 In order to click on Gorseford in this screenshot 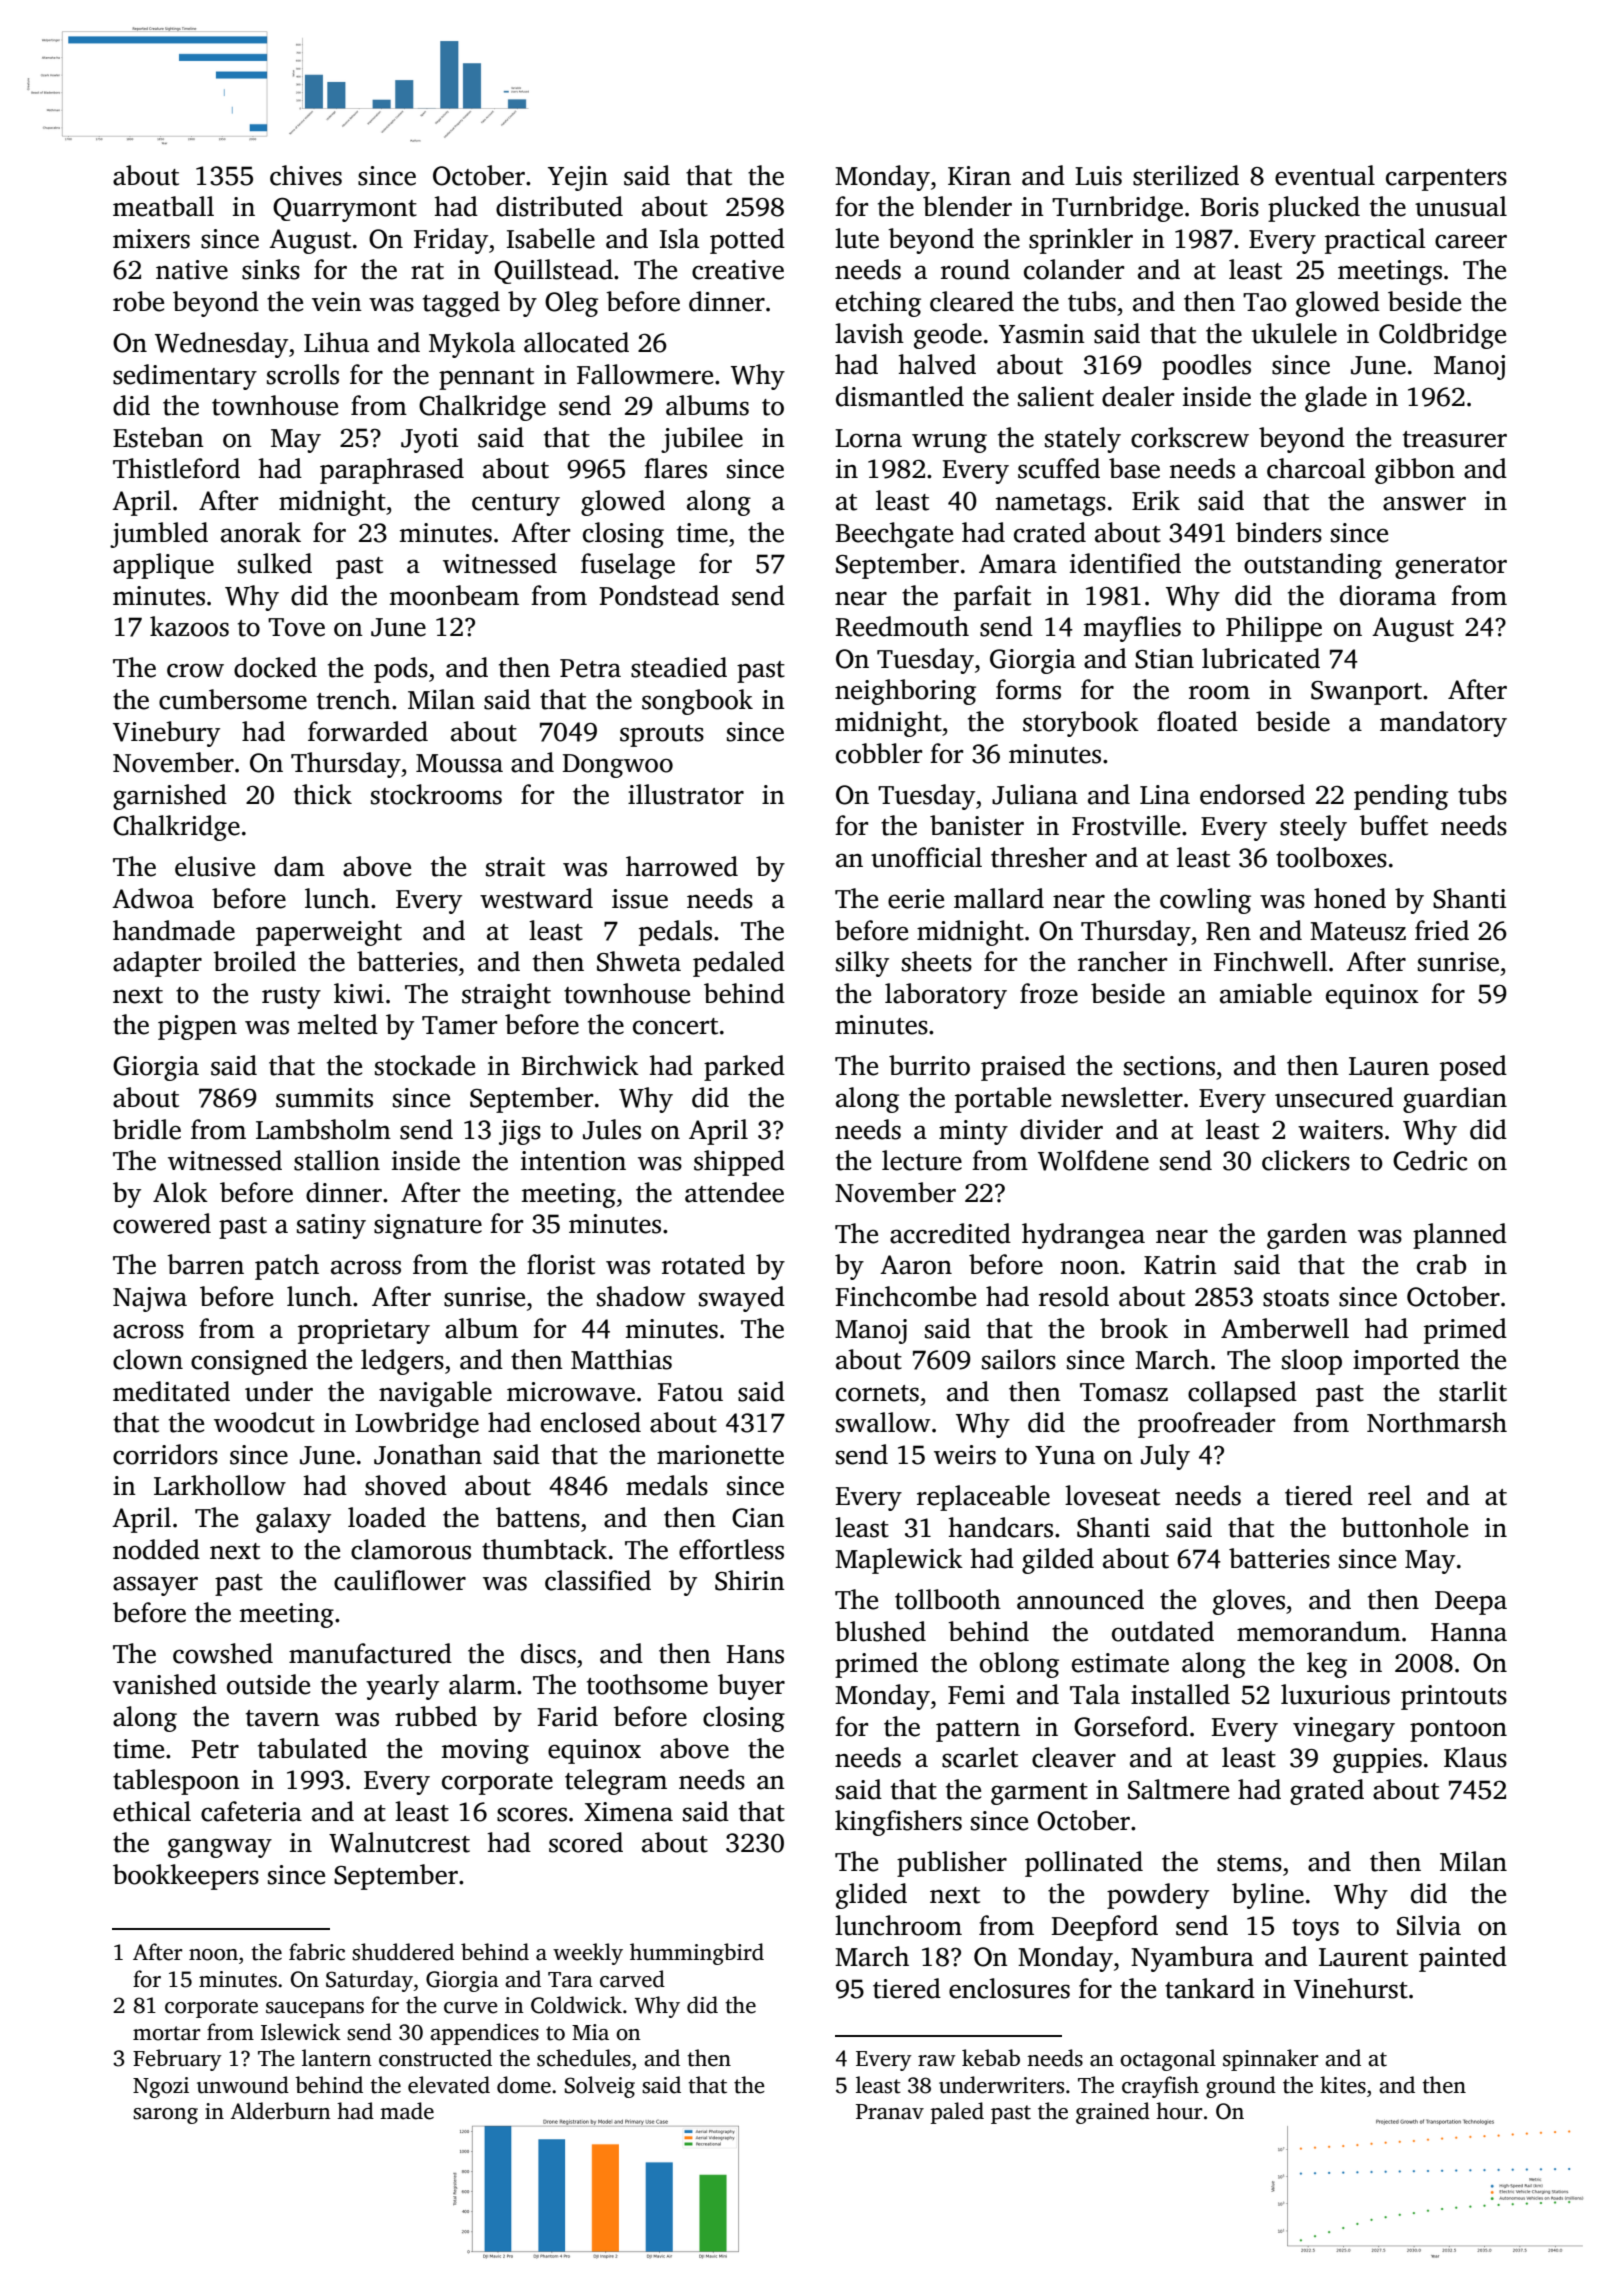, I will do `click(1131, 1726)`.
